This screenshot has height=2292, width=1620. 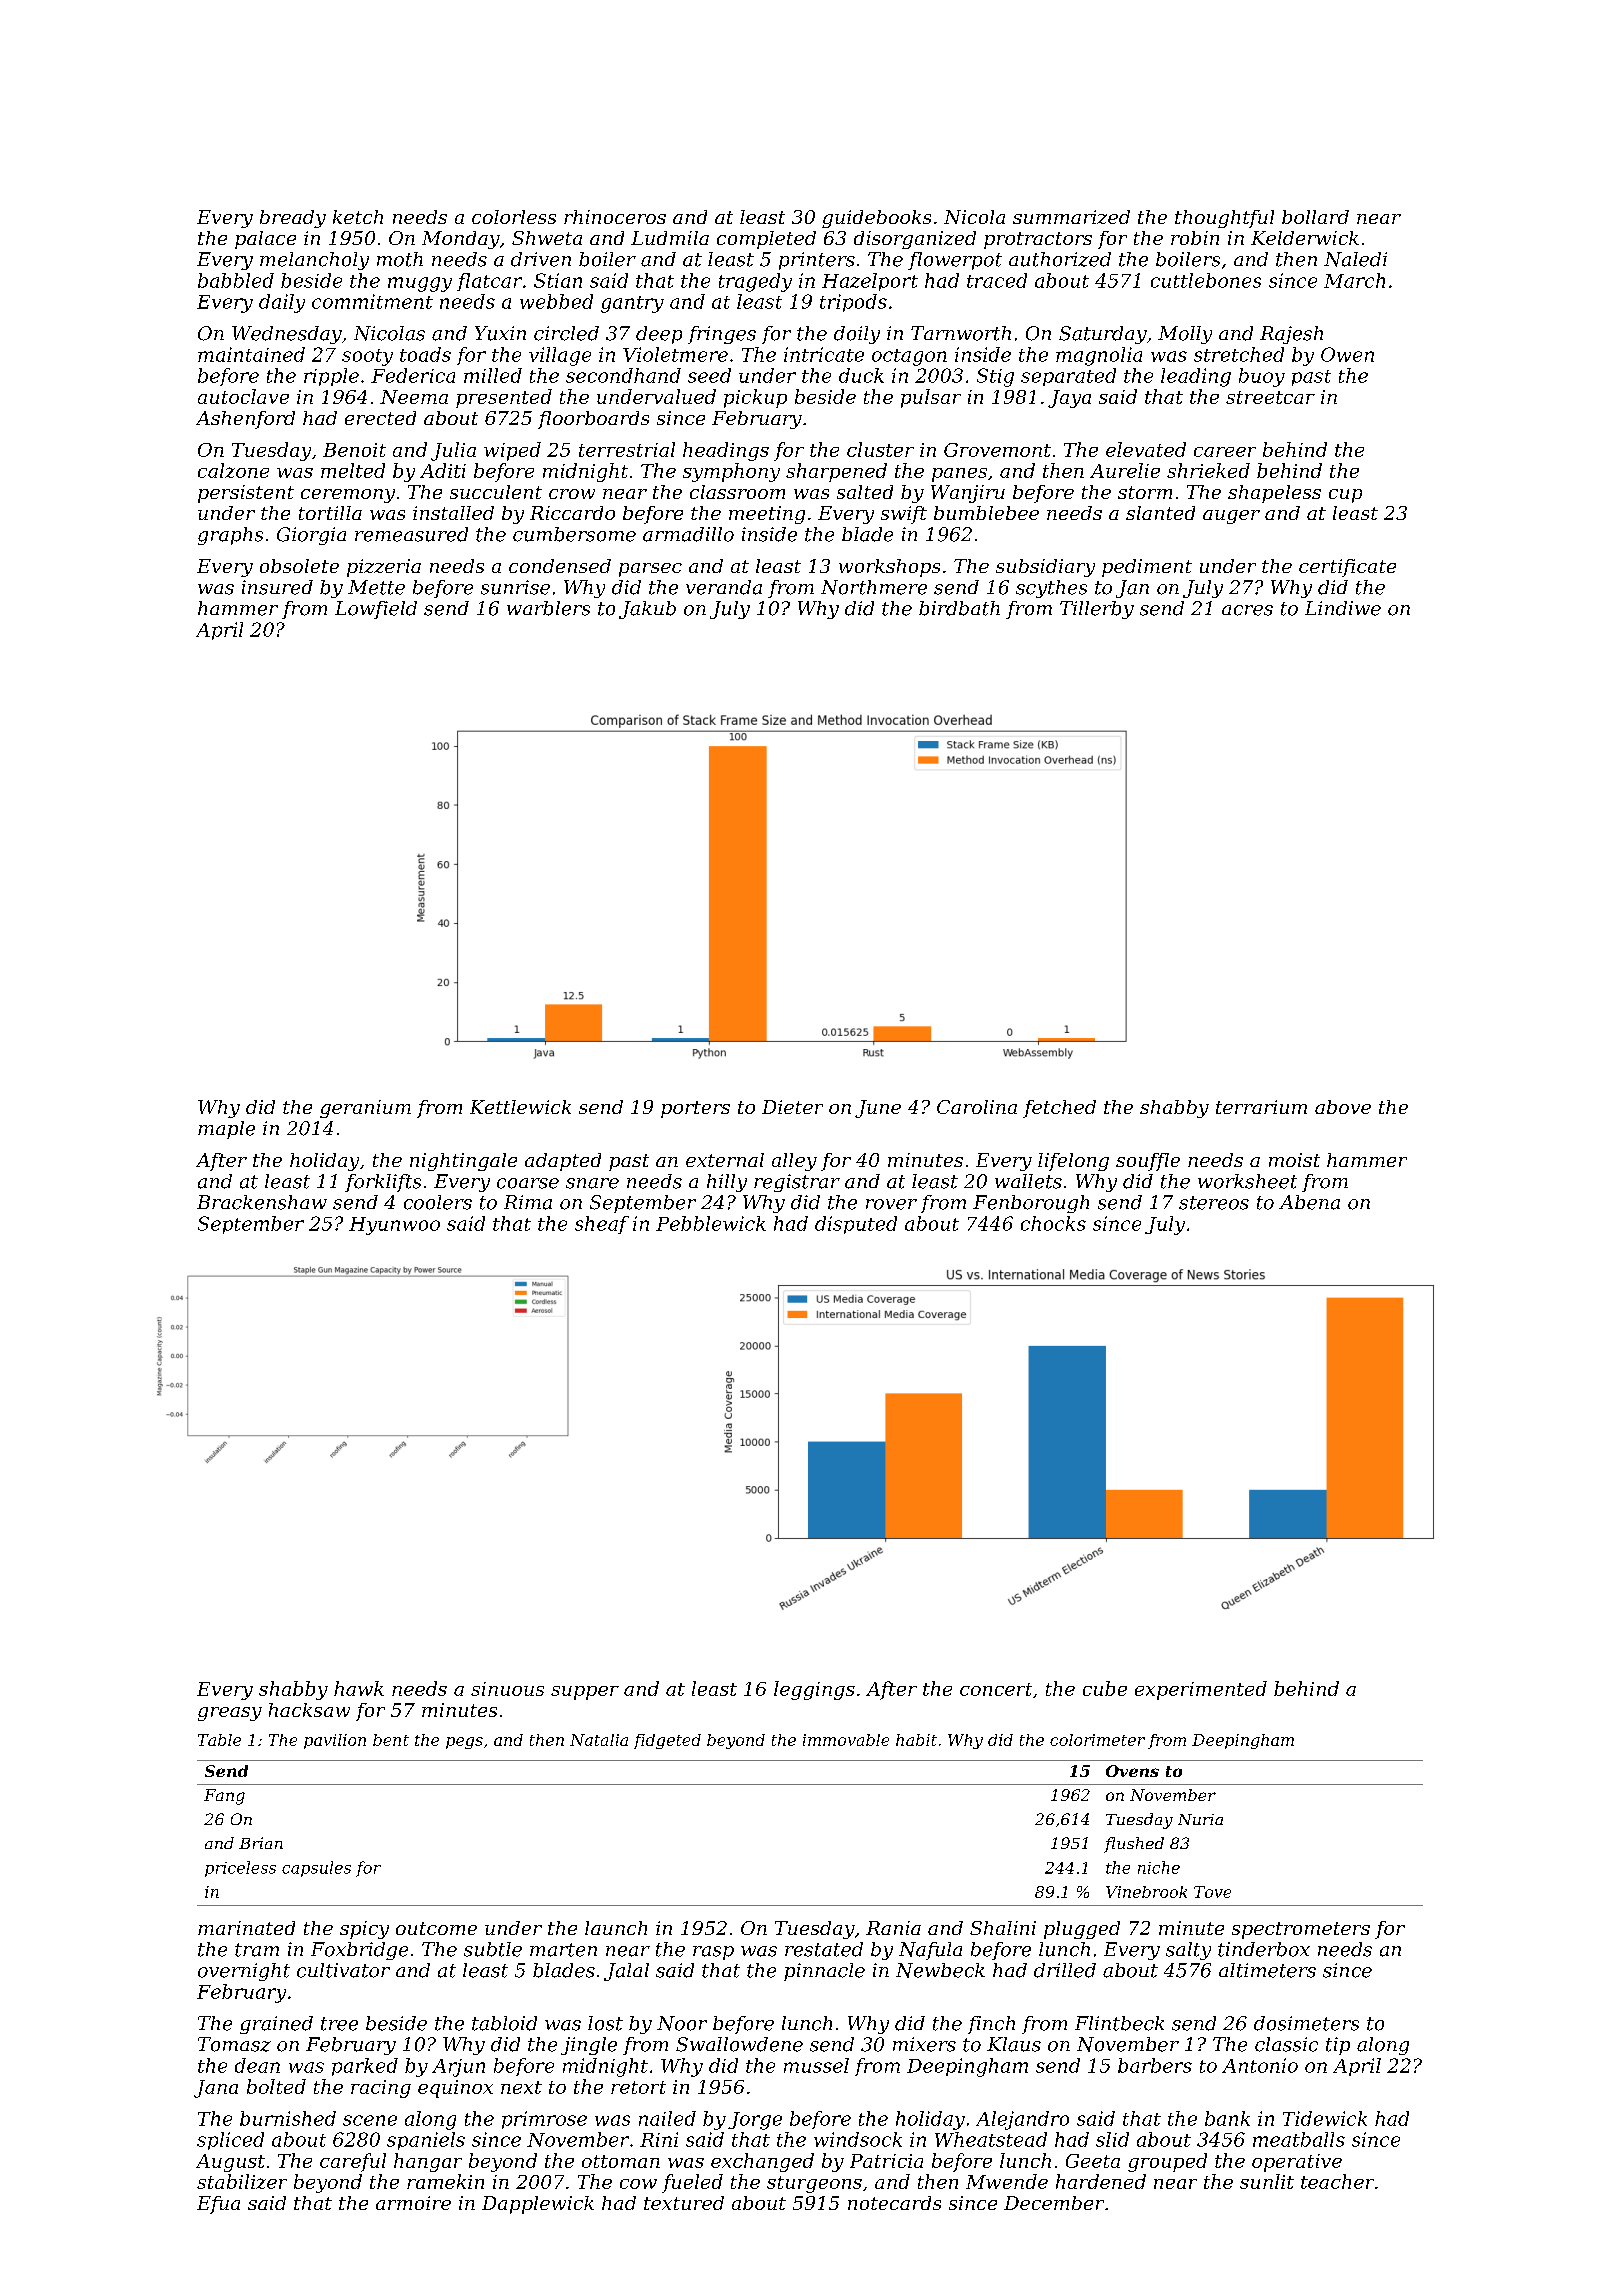 What do you see at coordinates (1309, 1202) in the screenshot?
I see `Abena` at bounding box center [1309, 1202].
